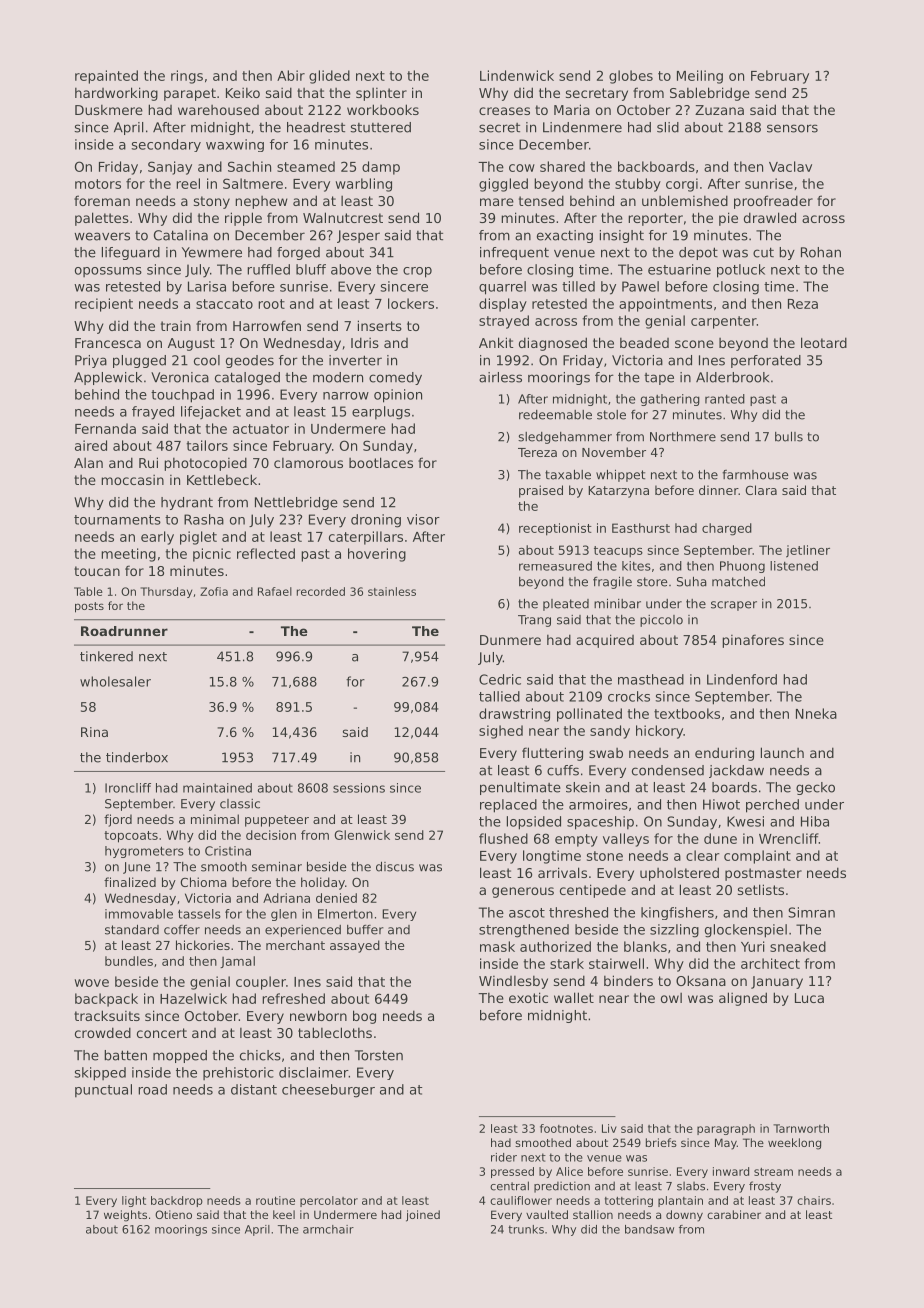 This screenshot has width=924, height=1308. Describe the element at coordinates (517, 75) in the screenshot. I see `Lindenwick` at that location.
